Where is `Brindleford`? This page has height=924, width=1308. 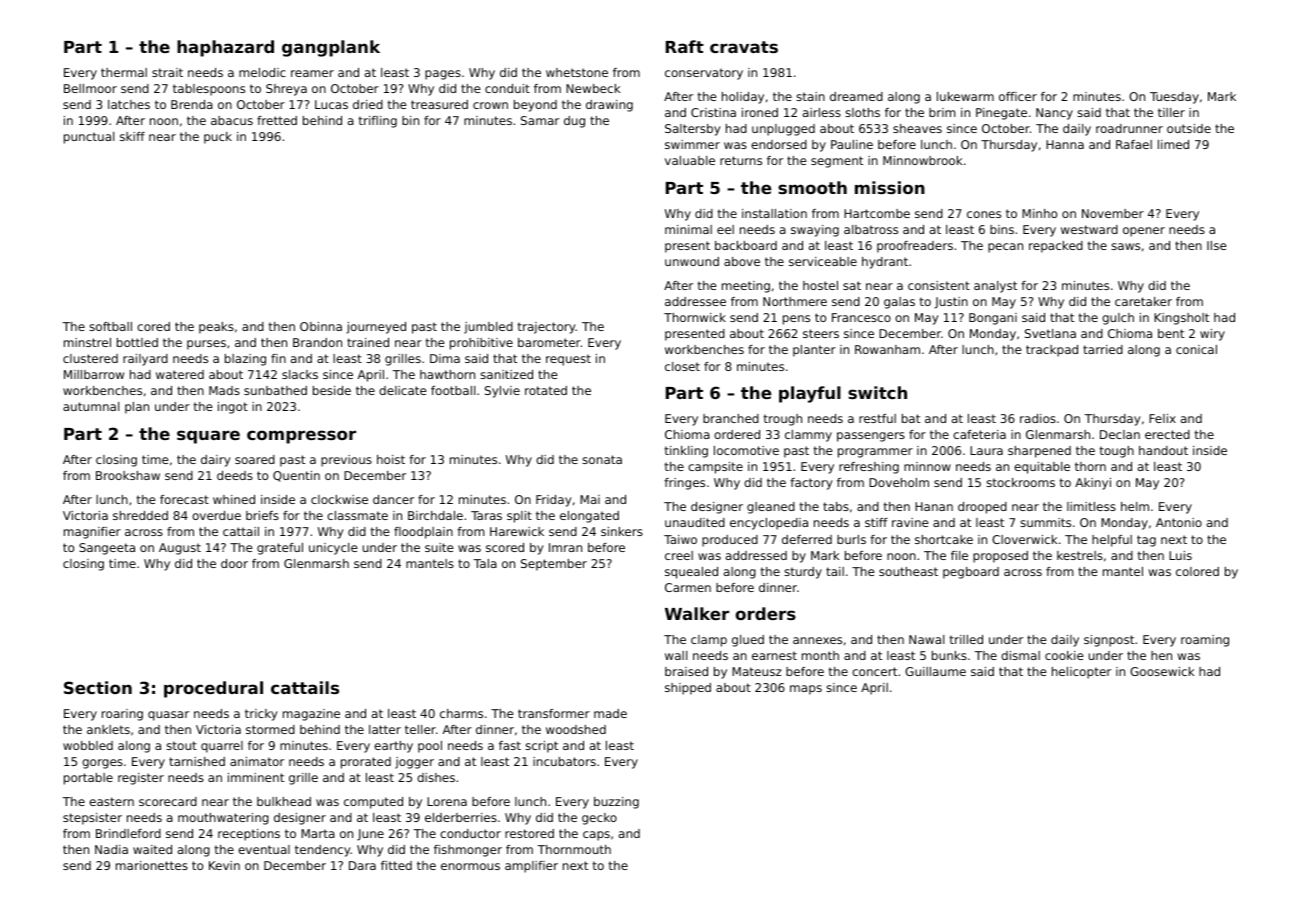
Brindleford is located at coordinates (128, 833).
